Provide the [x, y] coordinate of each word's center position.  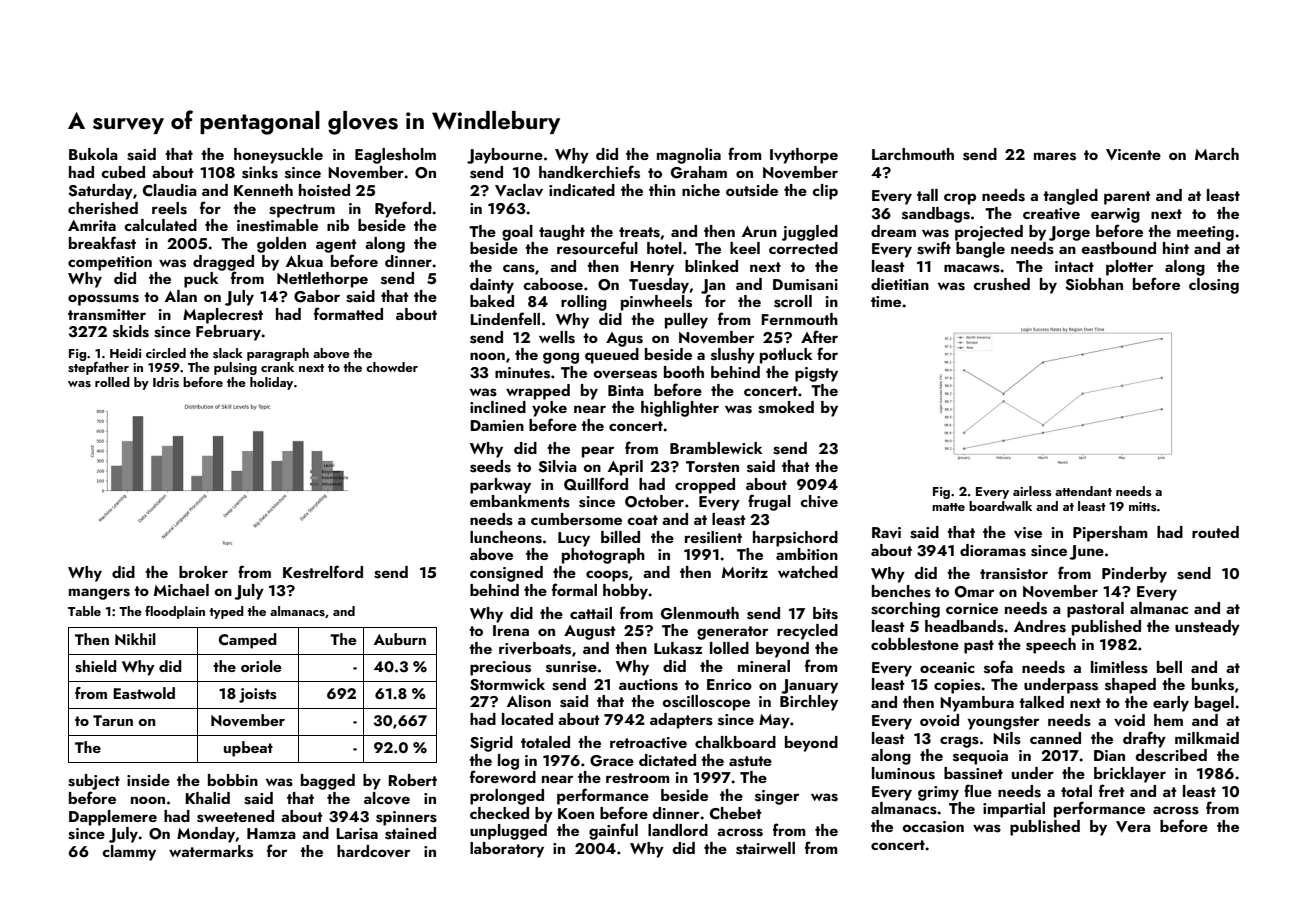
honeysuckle [278, 156]
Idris [166, 382]
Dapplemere [113, 818]
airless [1032, 491]
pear [598, 452]
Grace [612, 761]
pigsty [816, 374]
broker [203, 572]
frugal [769, 502]
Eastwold [144, 693]
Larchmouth [913, 154]
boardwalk [1000, 506]
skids [131, 331]
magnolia [689, 156]
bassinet [973, 773]
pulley [686, 321]
